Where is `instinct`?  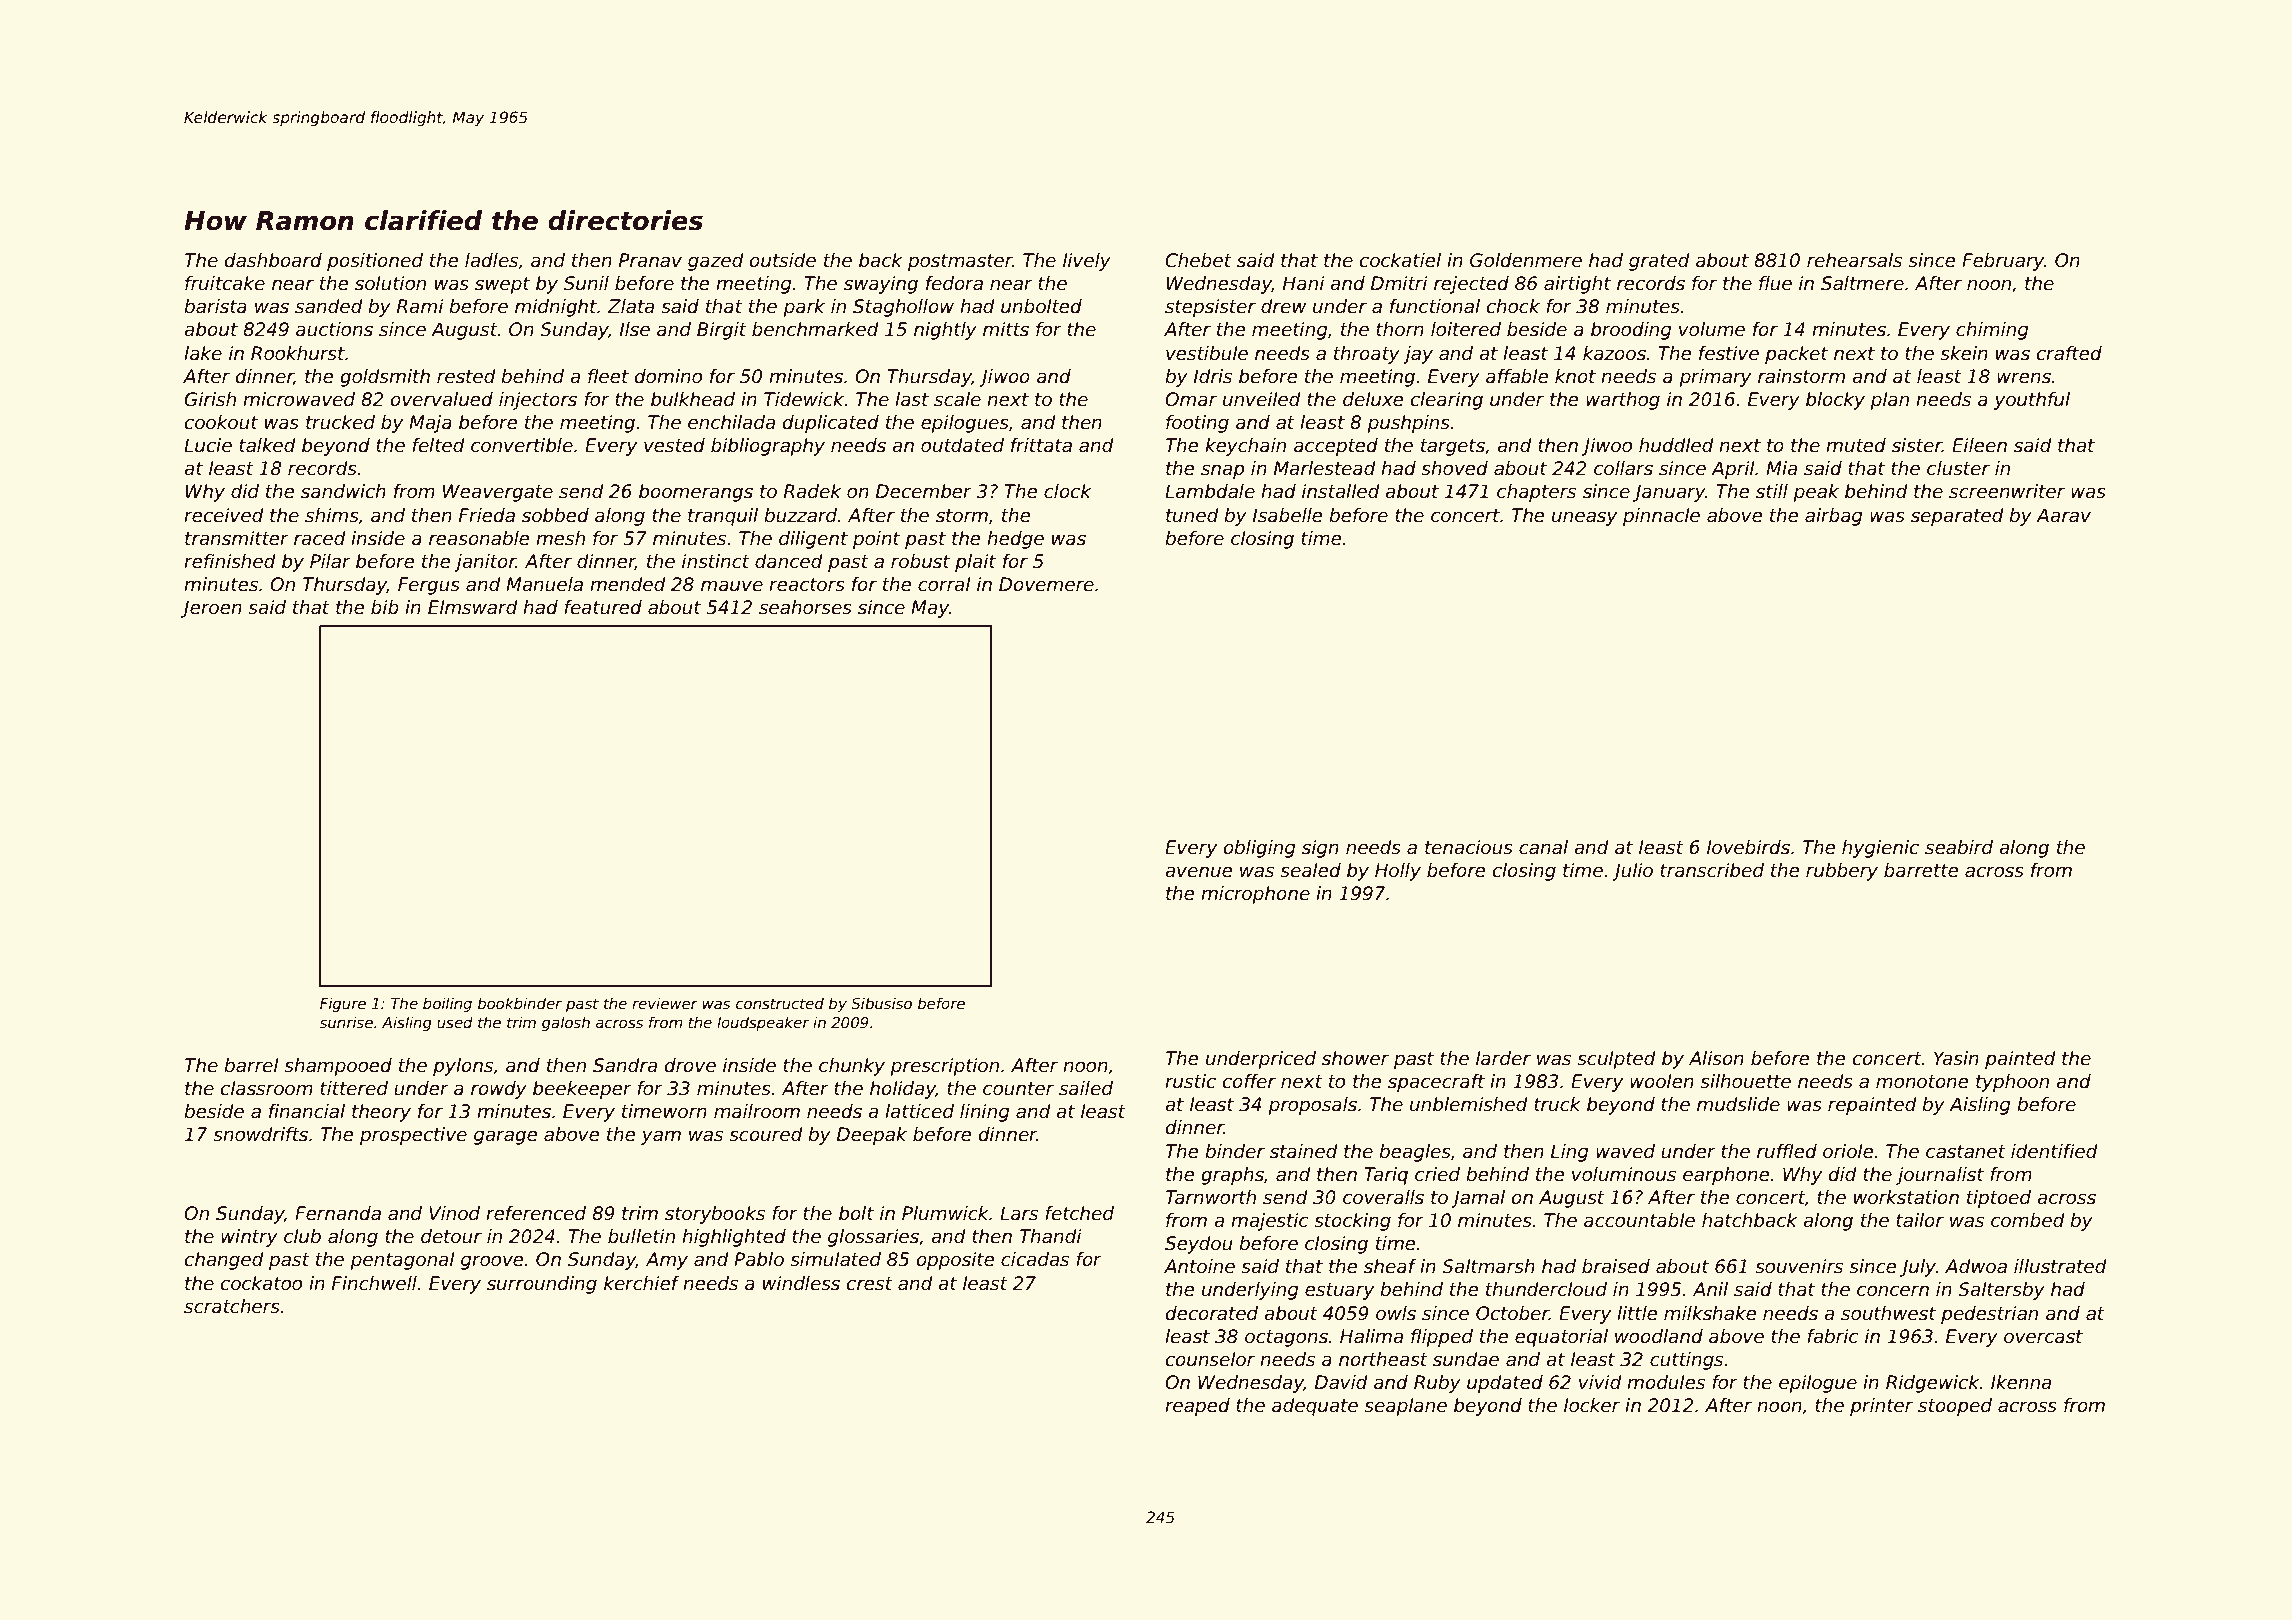
instinct is located at coordinates (716, 561).
